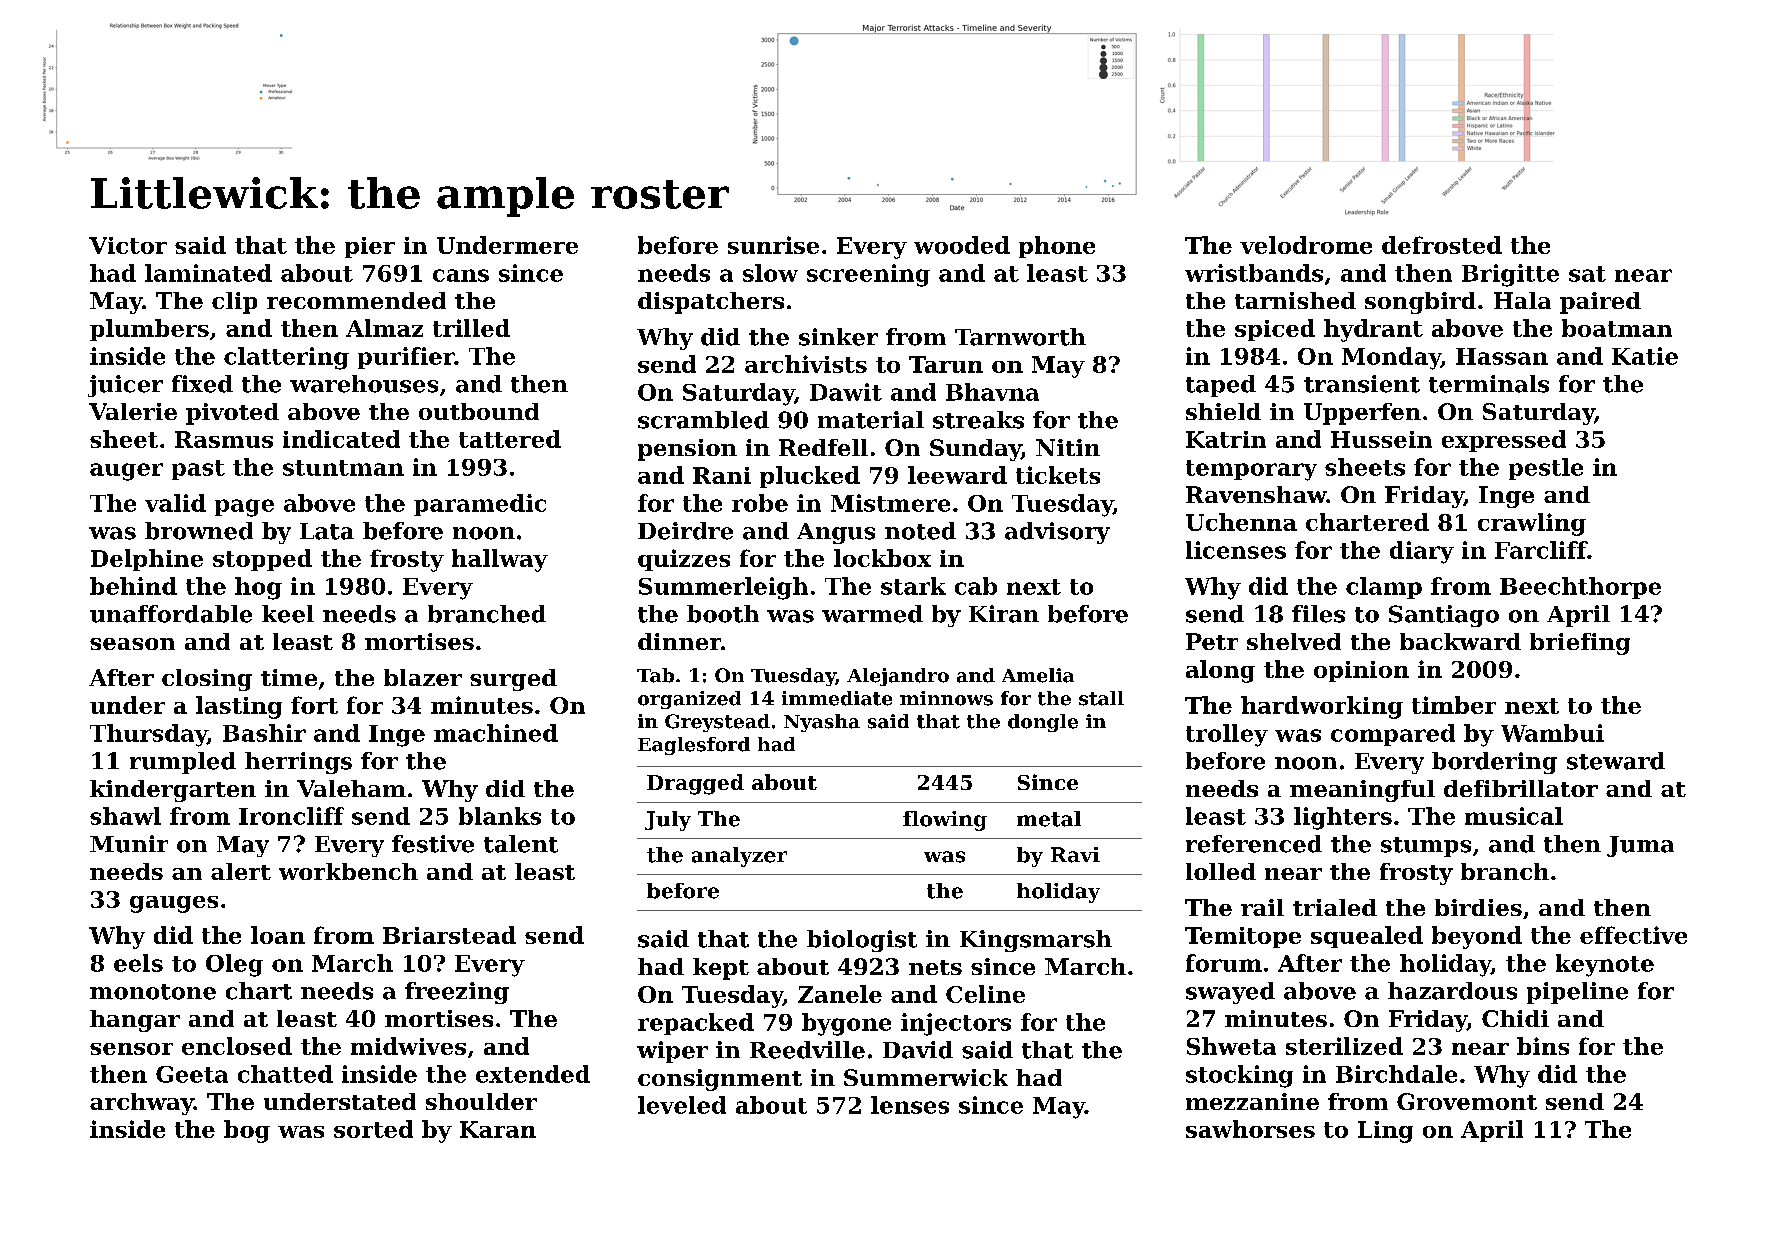 This image has height=1258, width=1779. Describe the element at coordinates (1467, 1101) in the image. I see `Grovemont` at that location.
